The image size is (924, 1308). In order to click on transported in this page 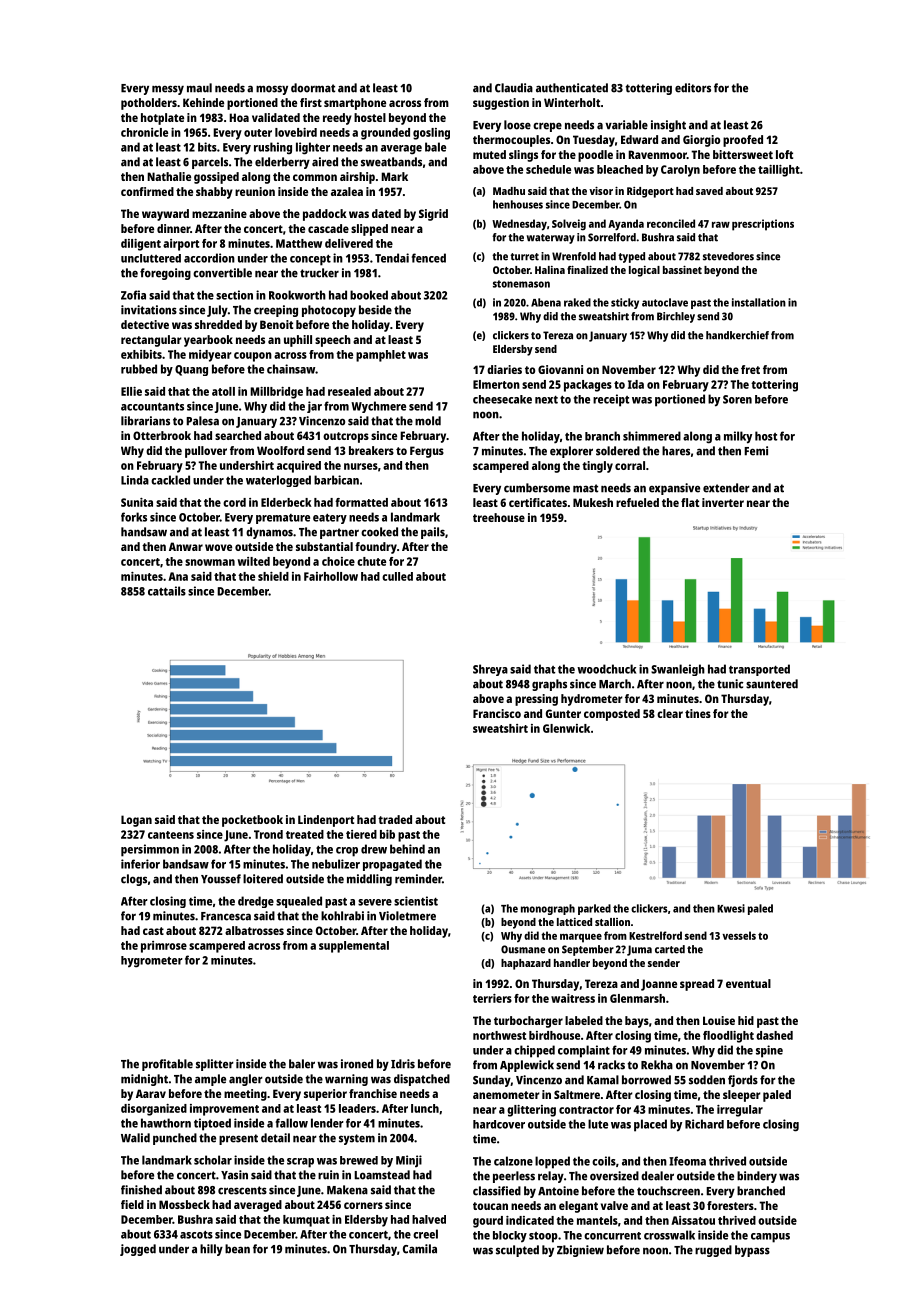, I will do `click(759, 670)`.
